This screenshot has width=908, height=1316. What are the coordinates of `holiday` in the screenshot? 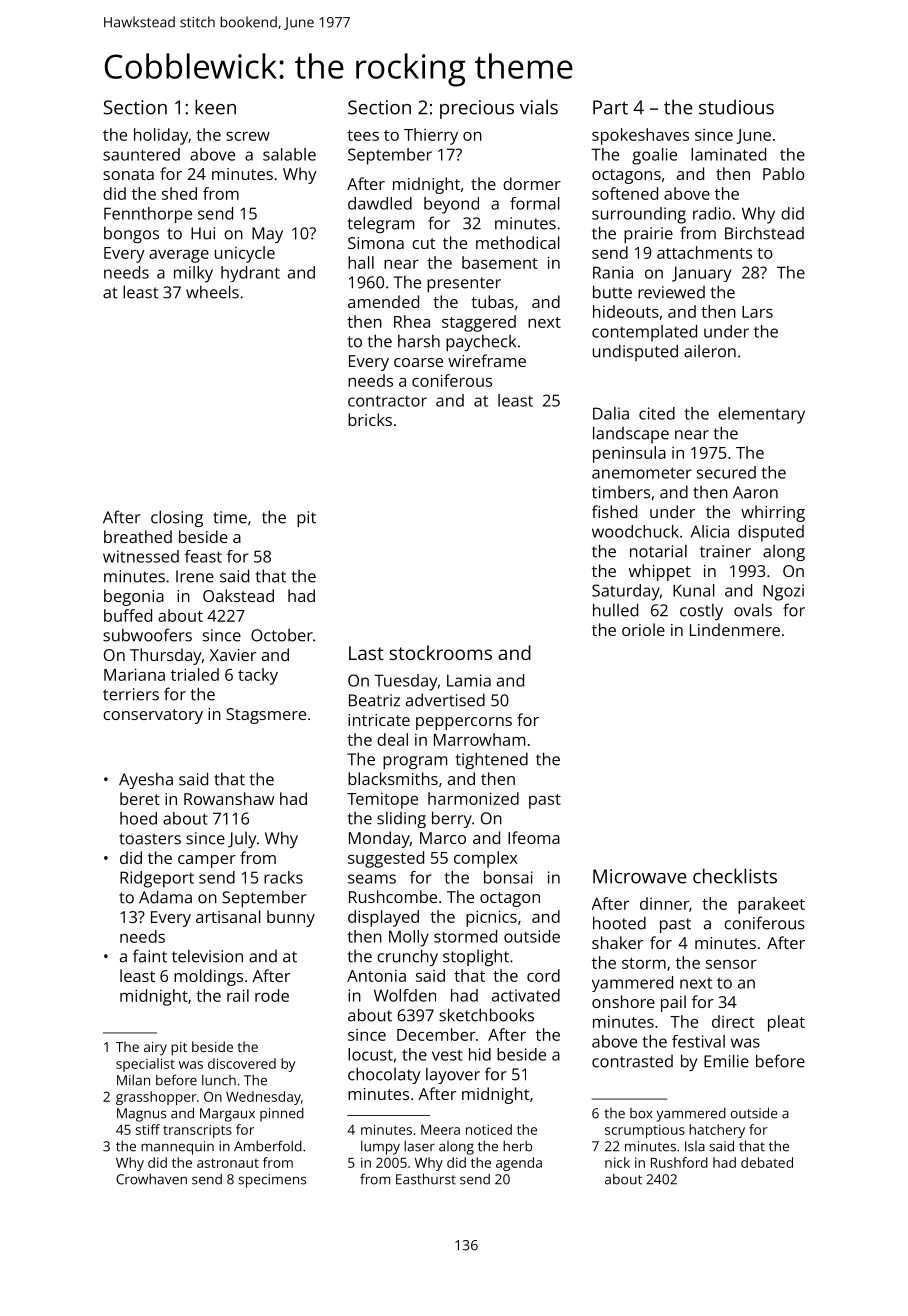 It's located at (161, 136).
